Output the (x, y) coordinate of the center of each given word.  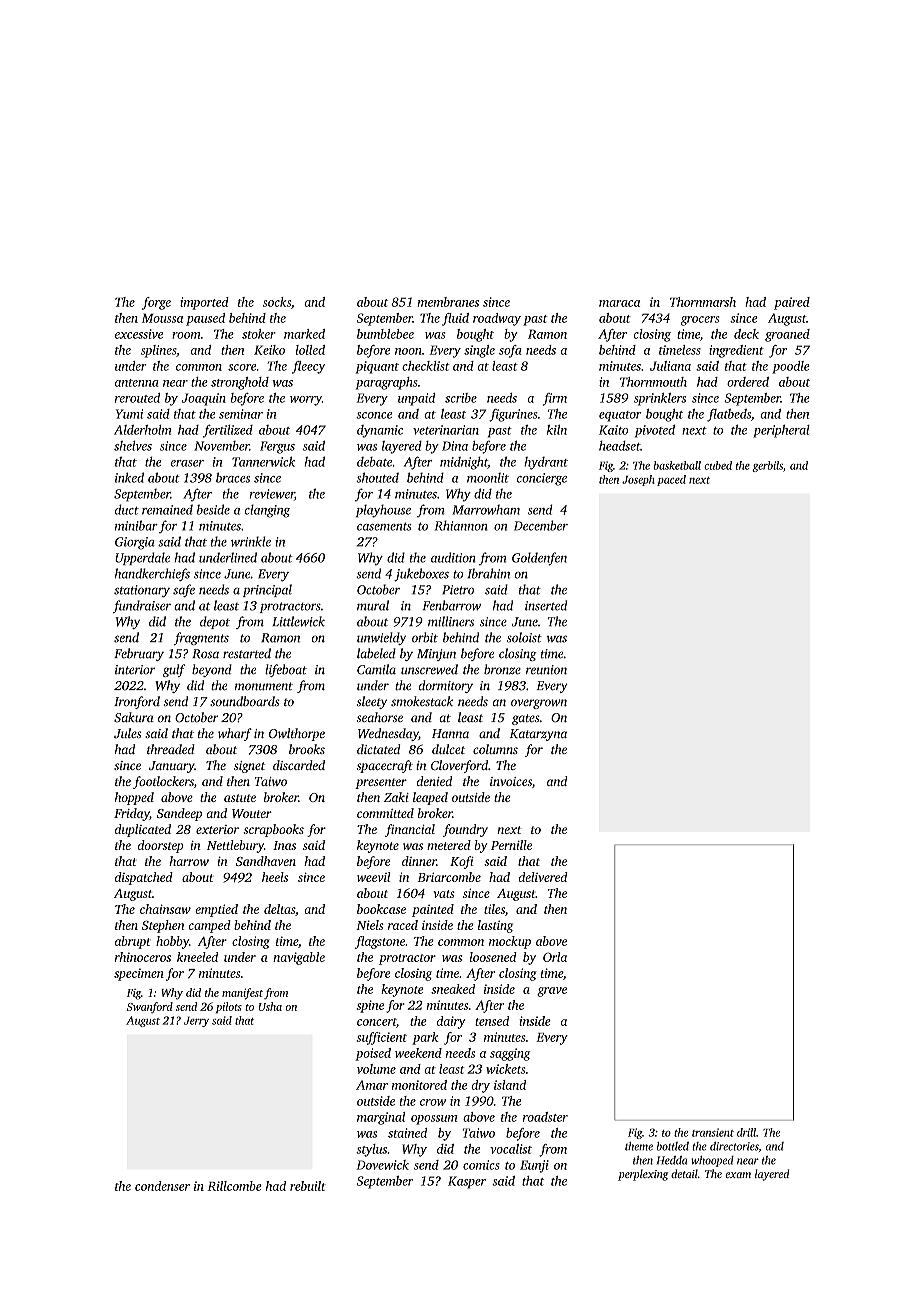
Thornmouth (653, 382)
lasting (495, 926)
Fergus (277, 447)
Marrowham (486, 509)
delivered (543, 877)
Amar (372, 1085)
